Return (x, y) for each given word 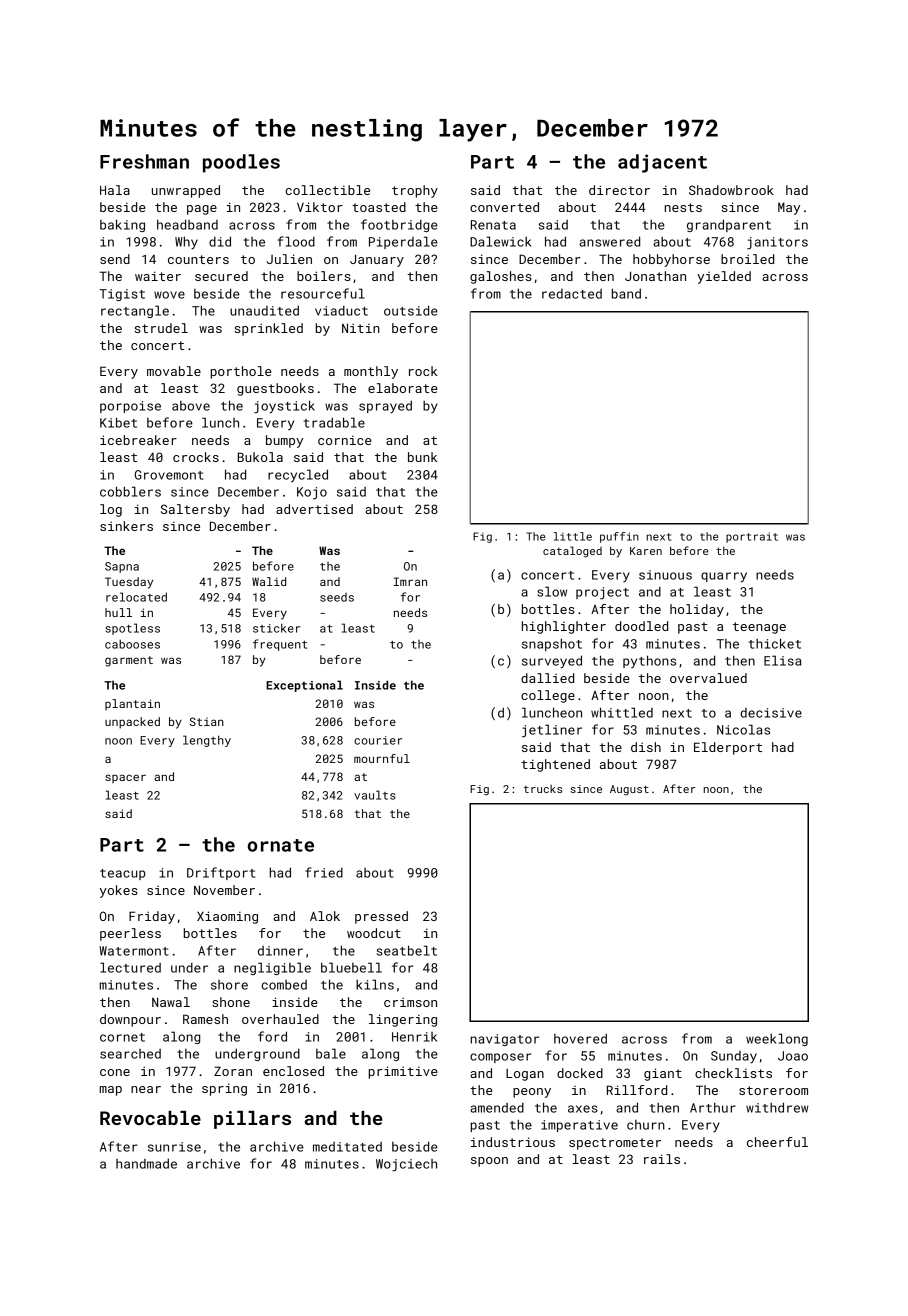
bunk (422, 457)
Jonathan (655, 276)
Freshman (144, 161)
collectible (327, 190)
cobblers (130, 491)
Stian (207, 721)
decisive (771, 713)
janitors (777, 243)
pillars (252, 1120)
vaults (375, 795)
